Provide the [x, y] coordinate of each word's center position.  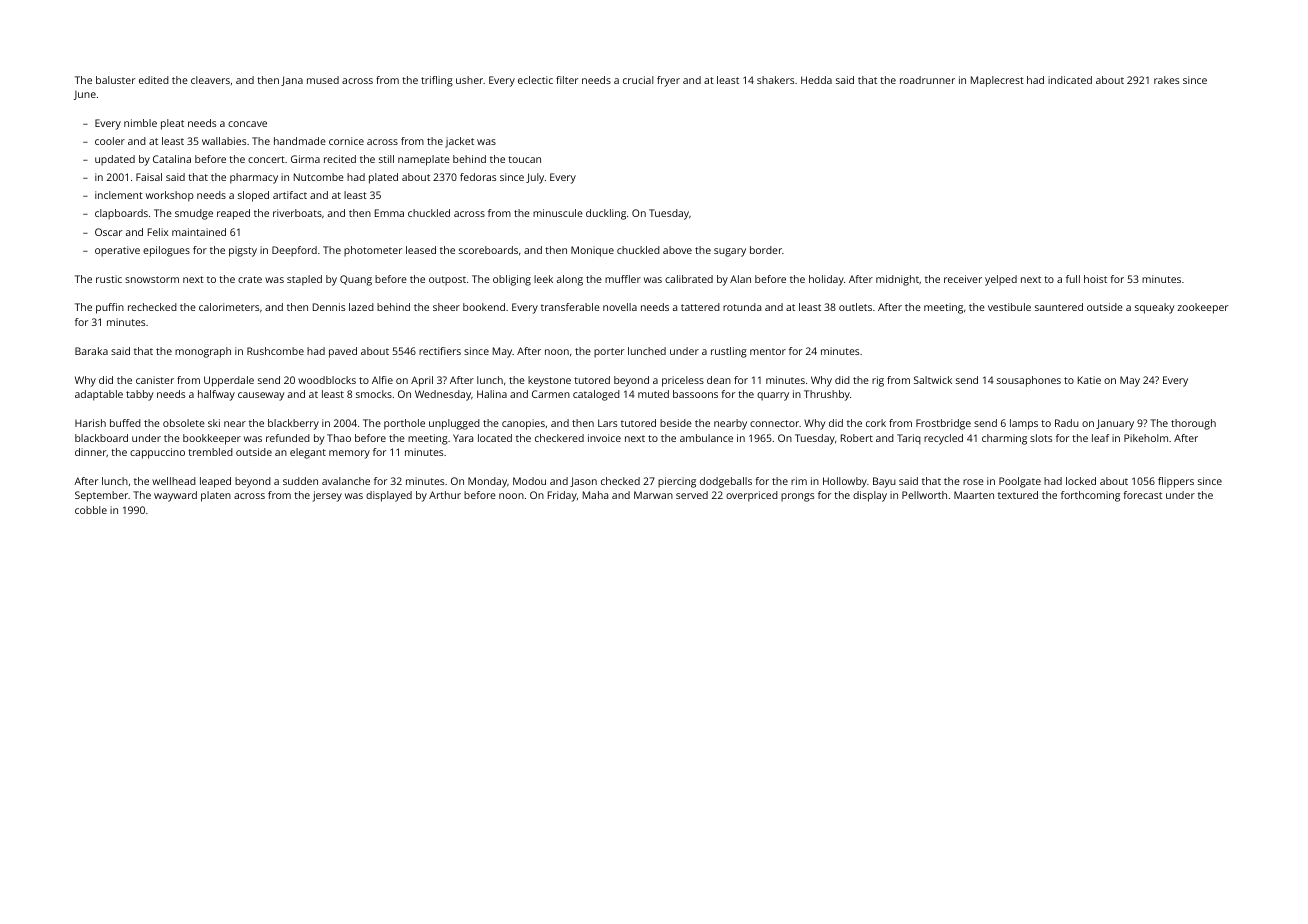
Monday [487, 482]
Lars [607, 423]
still [386, 159]
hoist [1095, 279]
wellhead [174, 481]
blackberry [293, 424]
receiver [963, 279]
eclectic [535, 80]
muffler [623, 279]
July [535, 178]
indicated [1070, 80]
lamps [1024, 424]
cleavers [210, 80]
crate [250, 279]
